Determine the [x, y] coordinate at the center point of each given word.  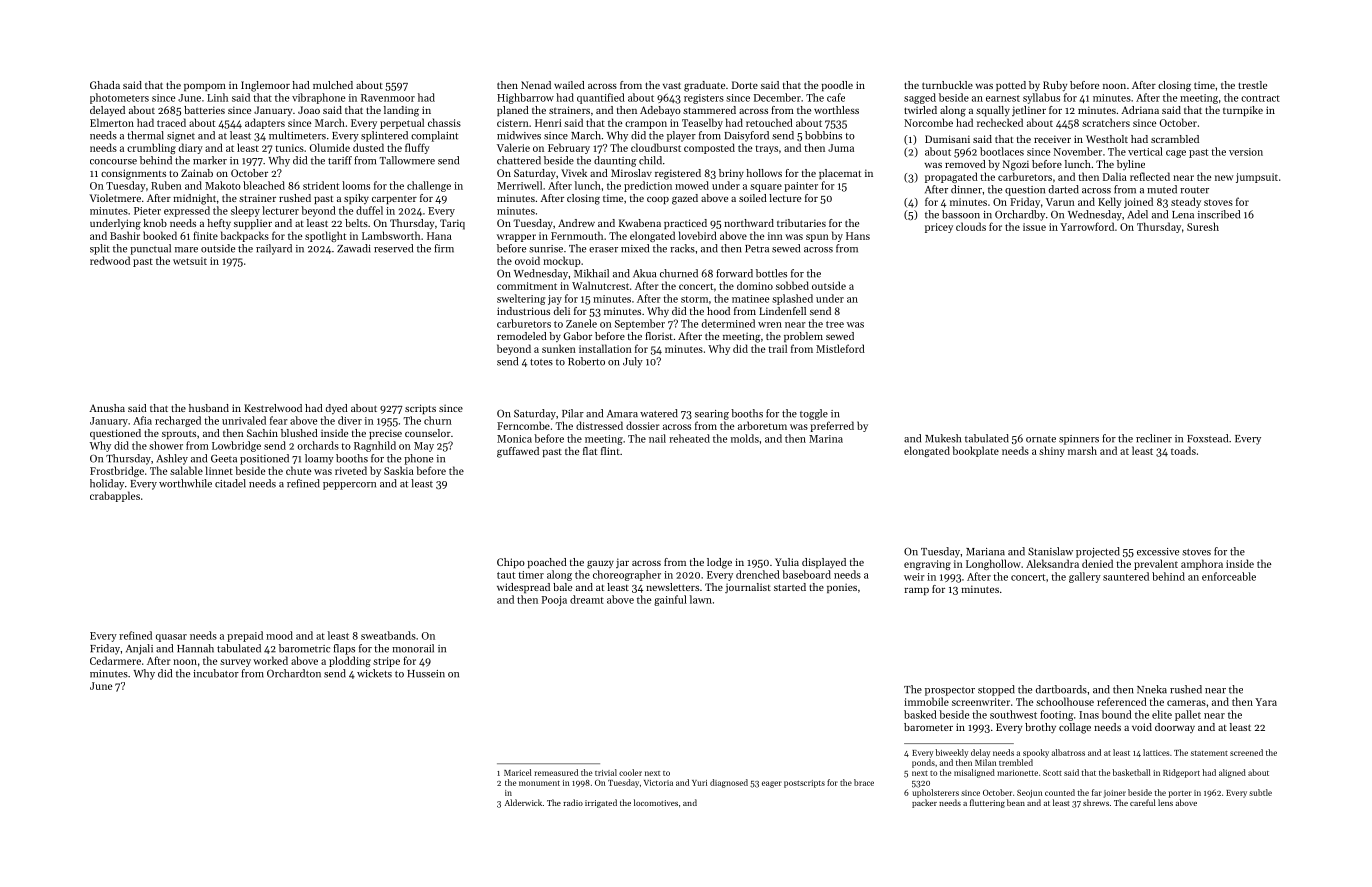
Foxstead [1207, 438]
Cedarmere [115, 660]
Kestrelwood [273, 408]
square [766, 188]
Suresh [1203, 226]
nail [657, 438]
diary [191, 148]
